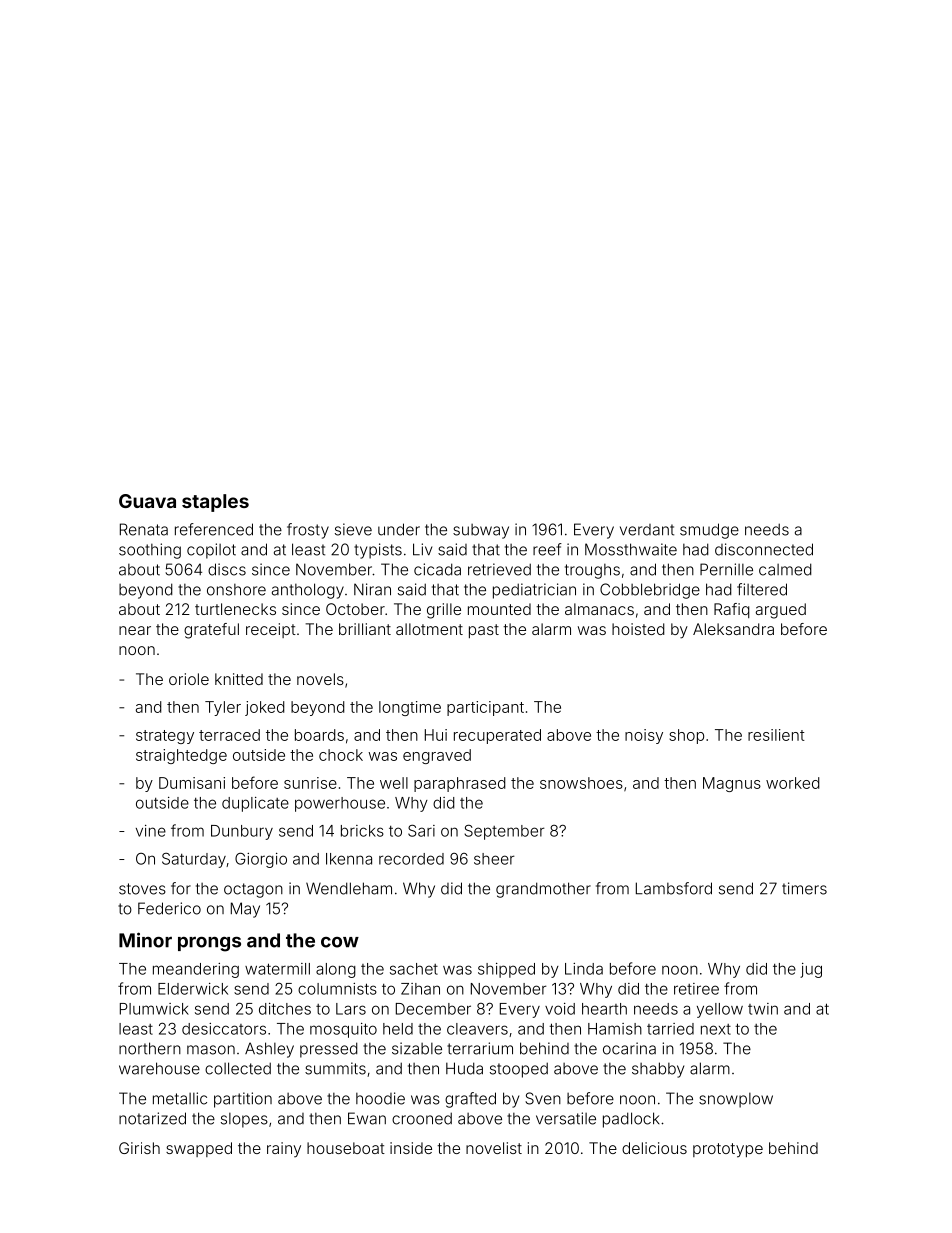  Describe the element at coordinates (180, 1098) in the page. I see `metallic` at that location.
